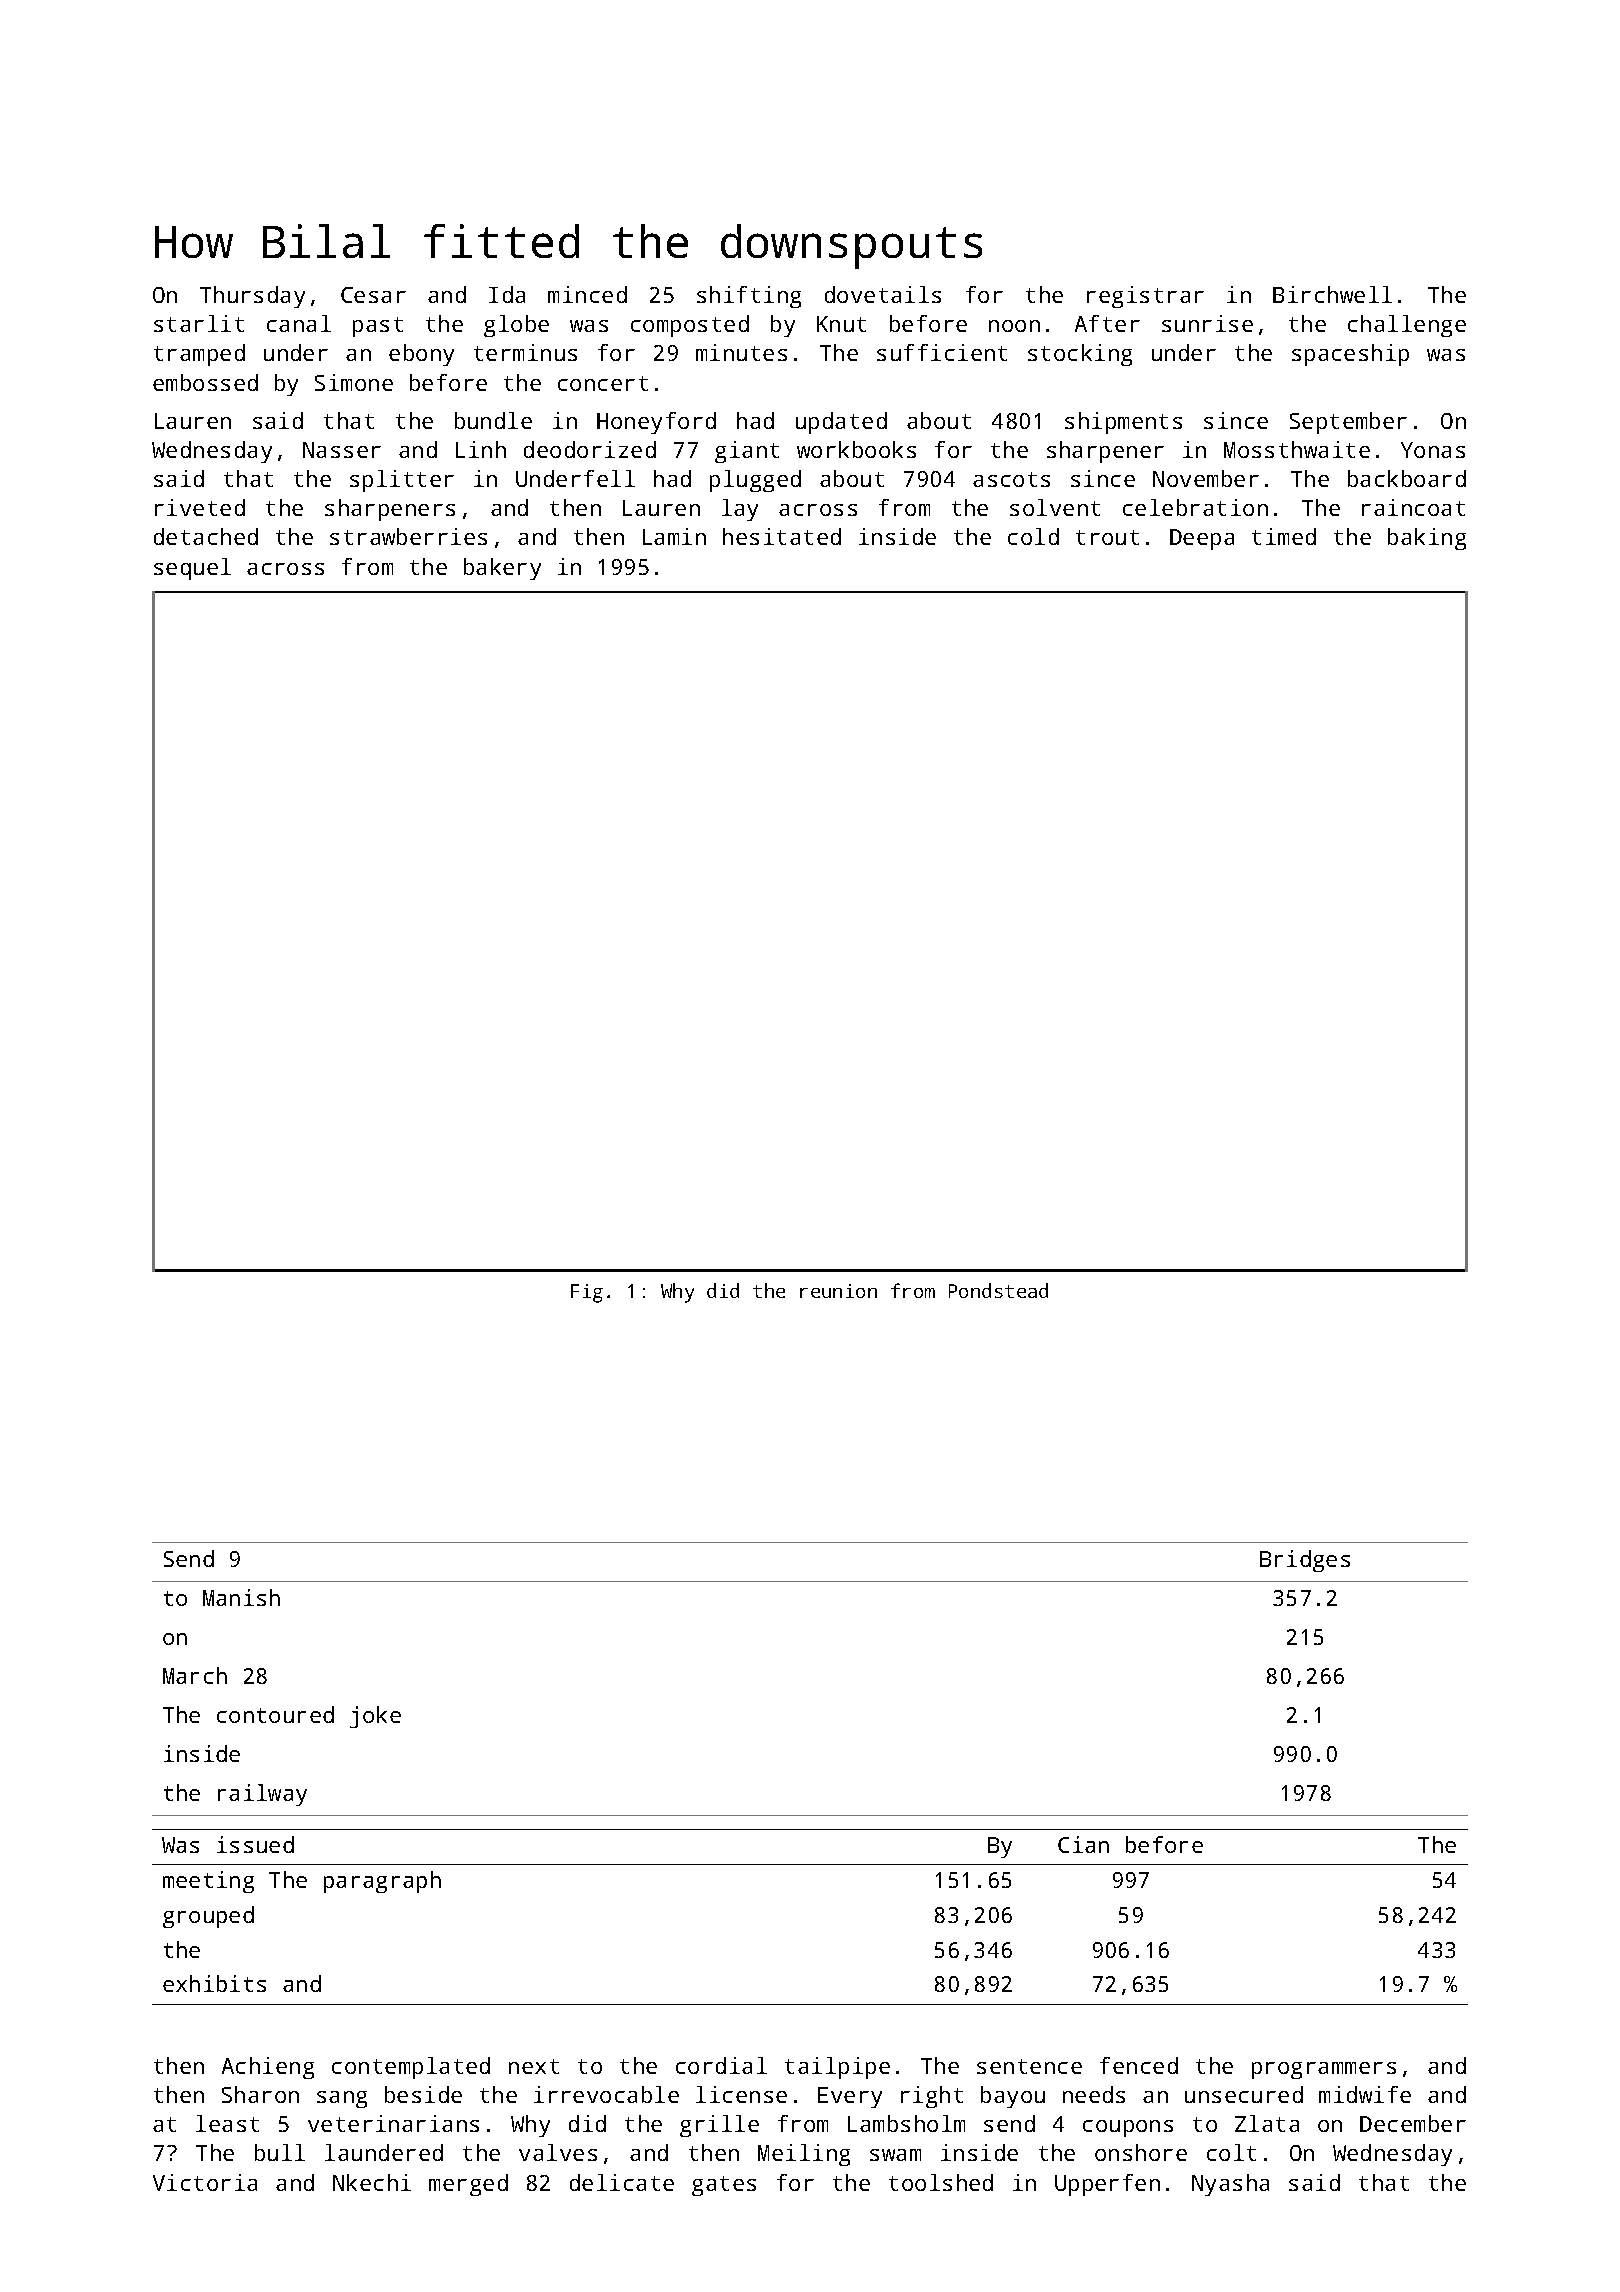 The height and width of the page is (2292, 1620). I want to click on Bridges, so click(1305, 1561).
